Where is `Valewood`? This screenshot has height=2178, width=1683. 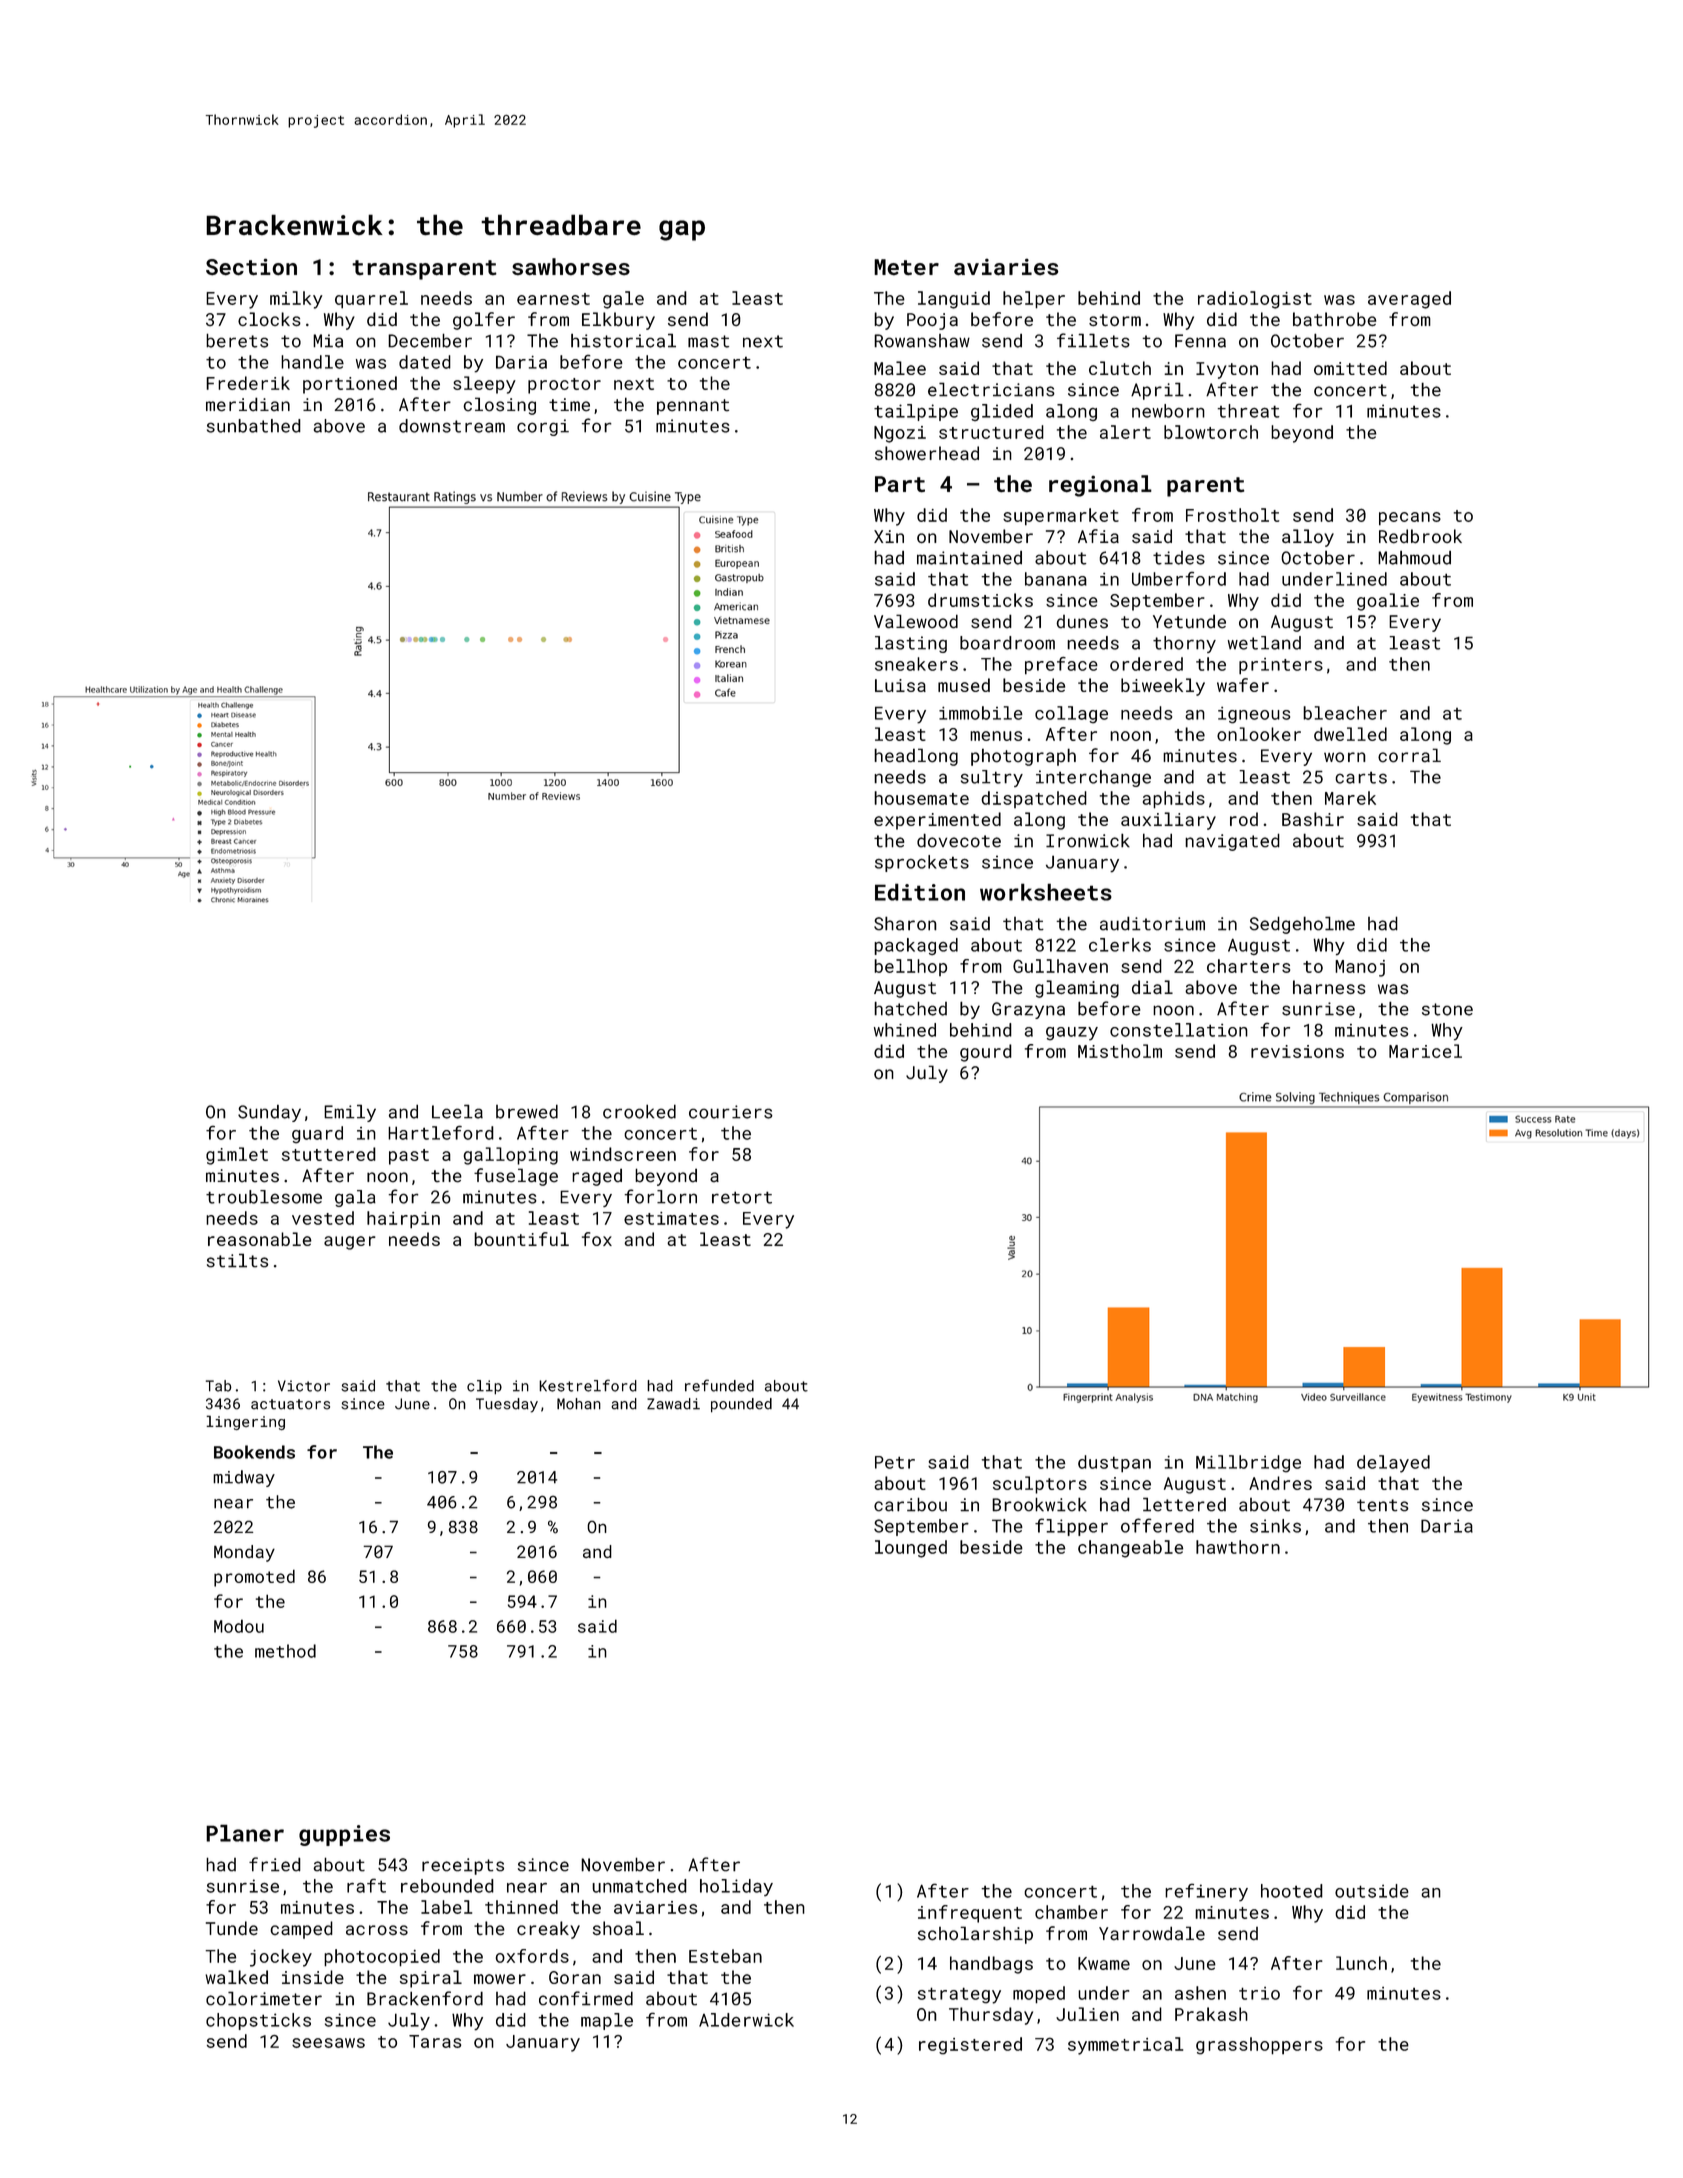
Valewood is located at coordinates (916, 621).
